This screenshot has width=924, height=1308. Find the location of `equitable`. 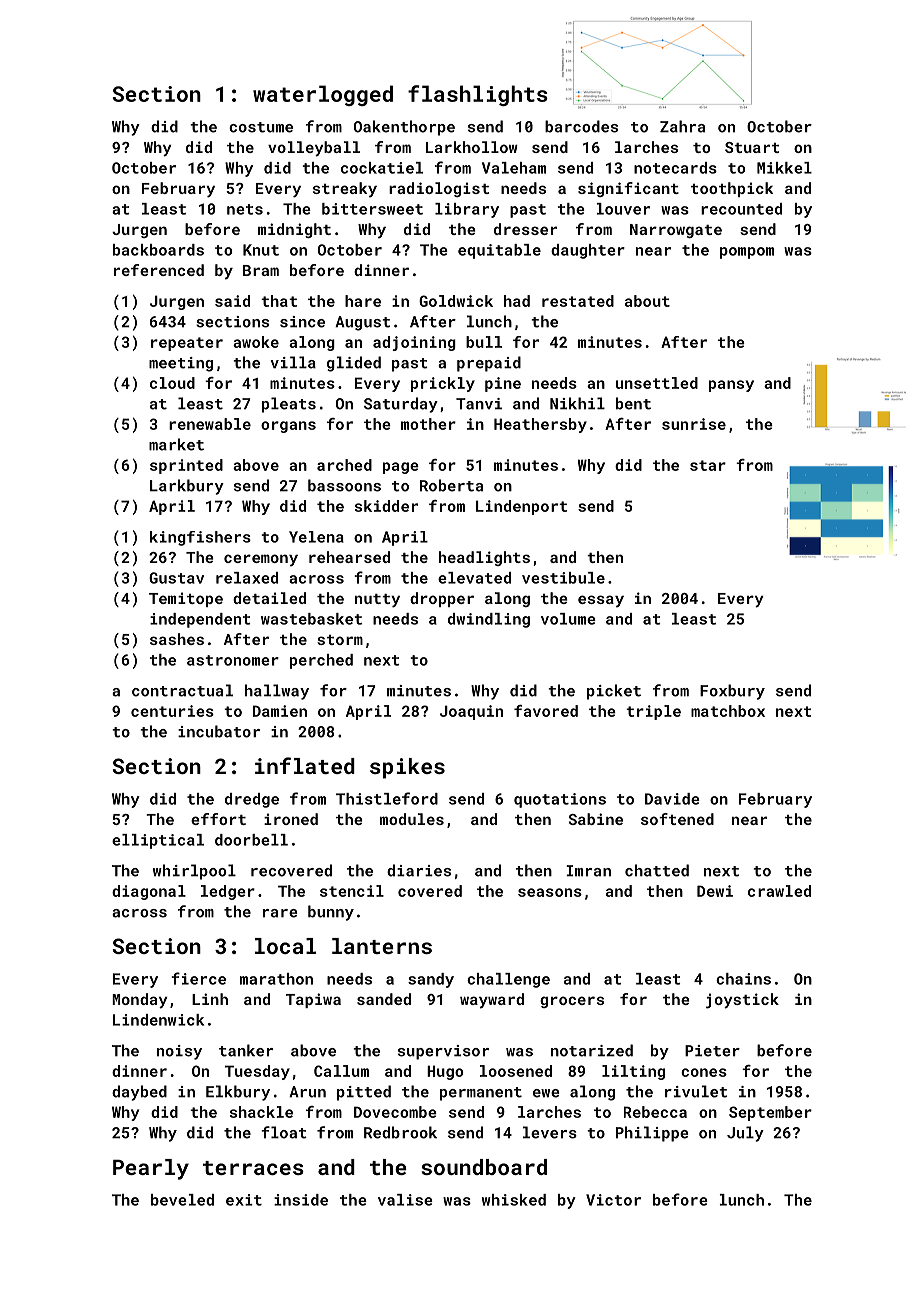

equitable is located at coordinates (499, 251).
